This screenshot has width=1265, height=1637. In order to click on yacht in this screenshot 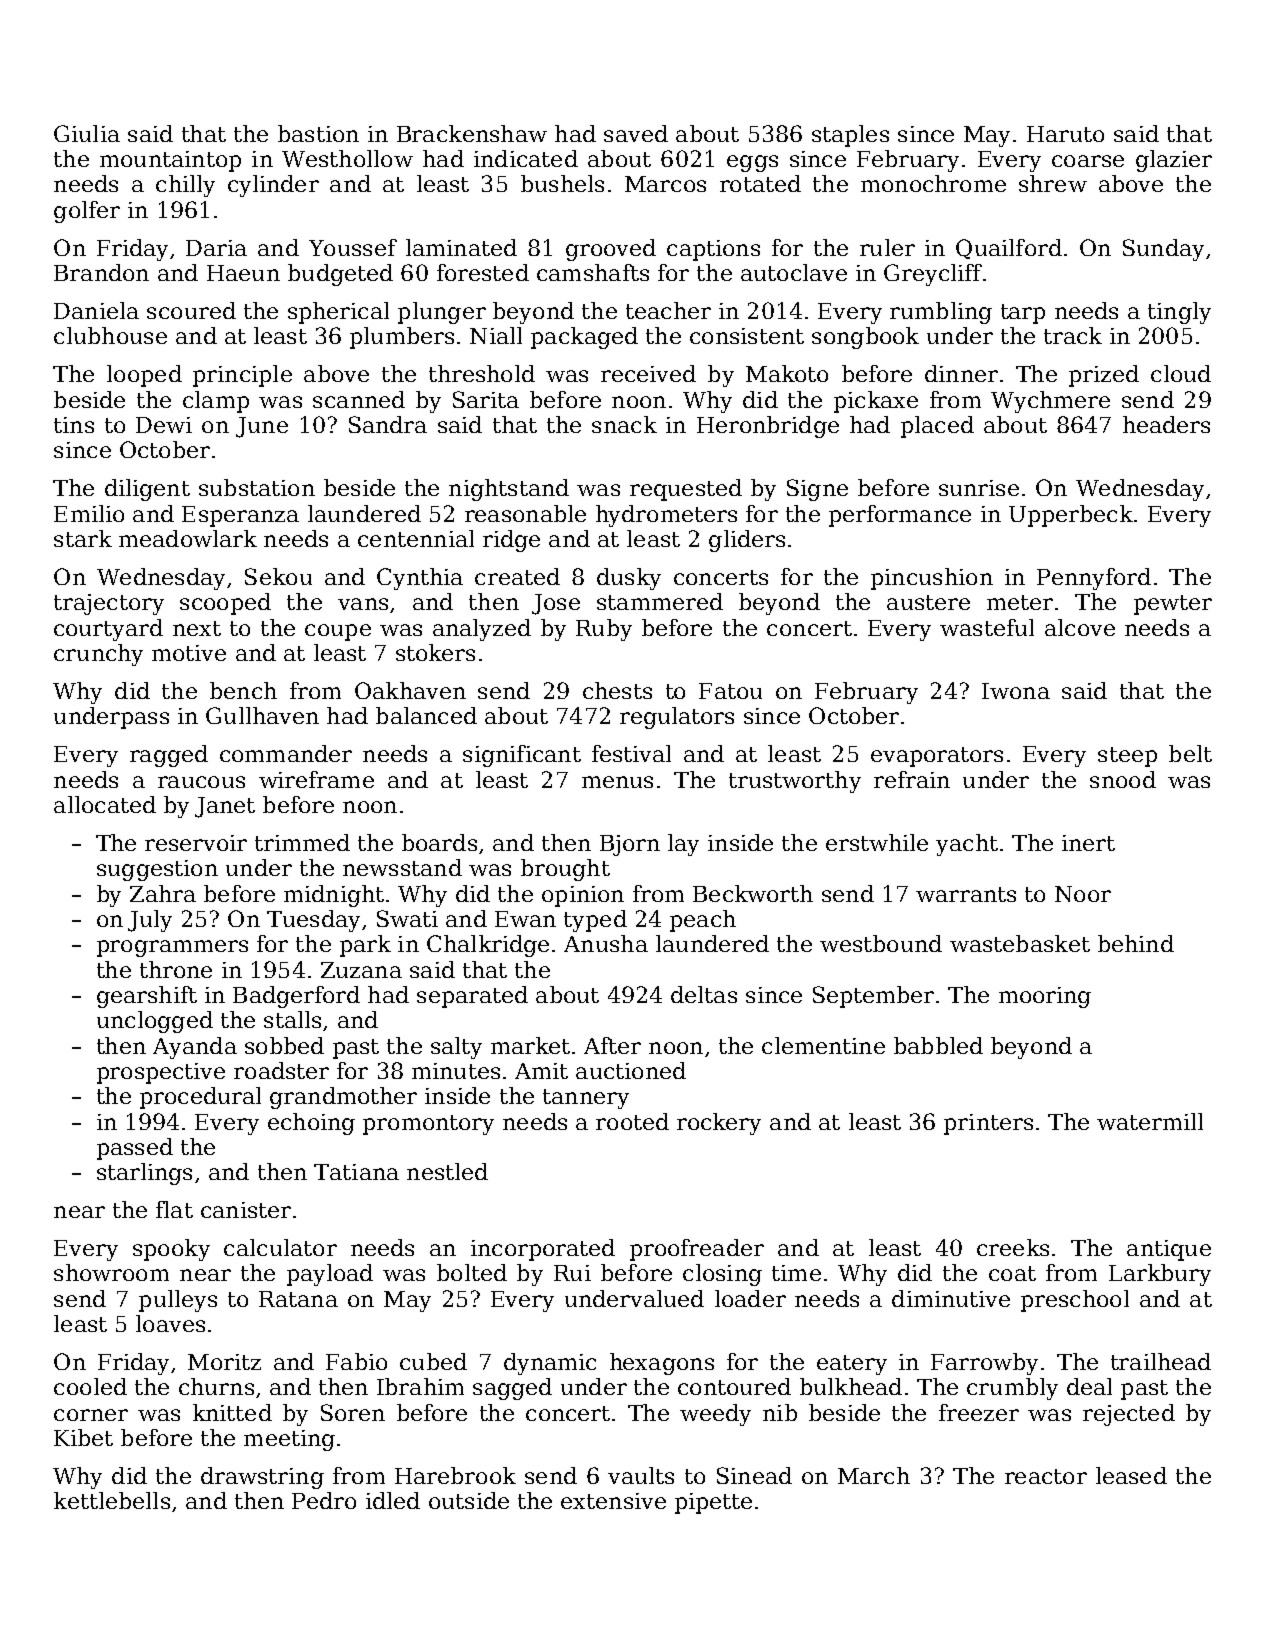, I will do `click(967, 845)`.
